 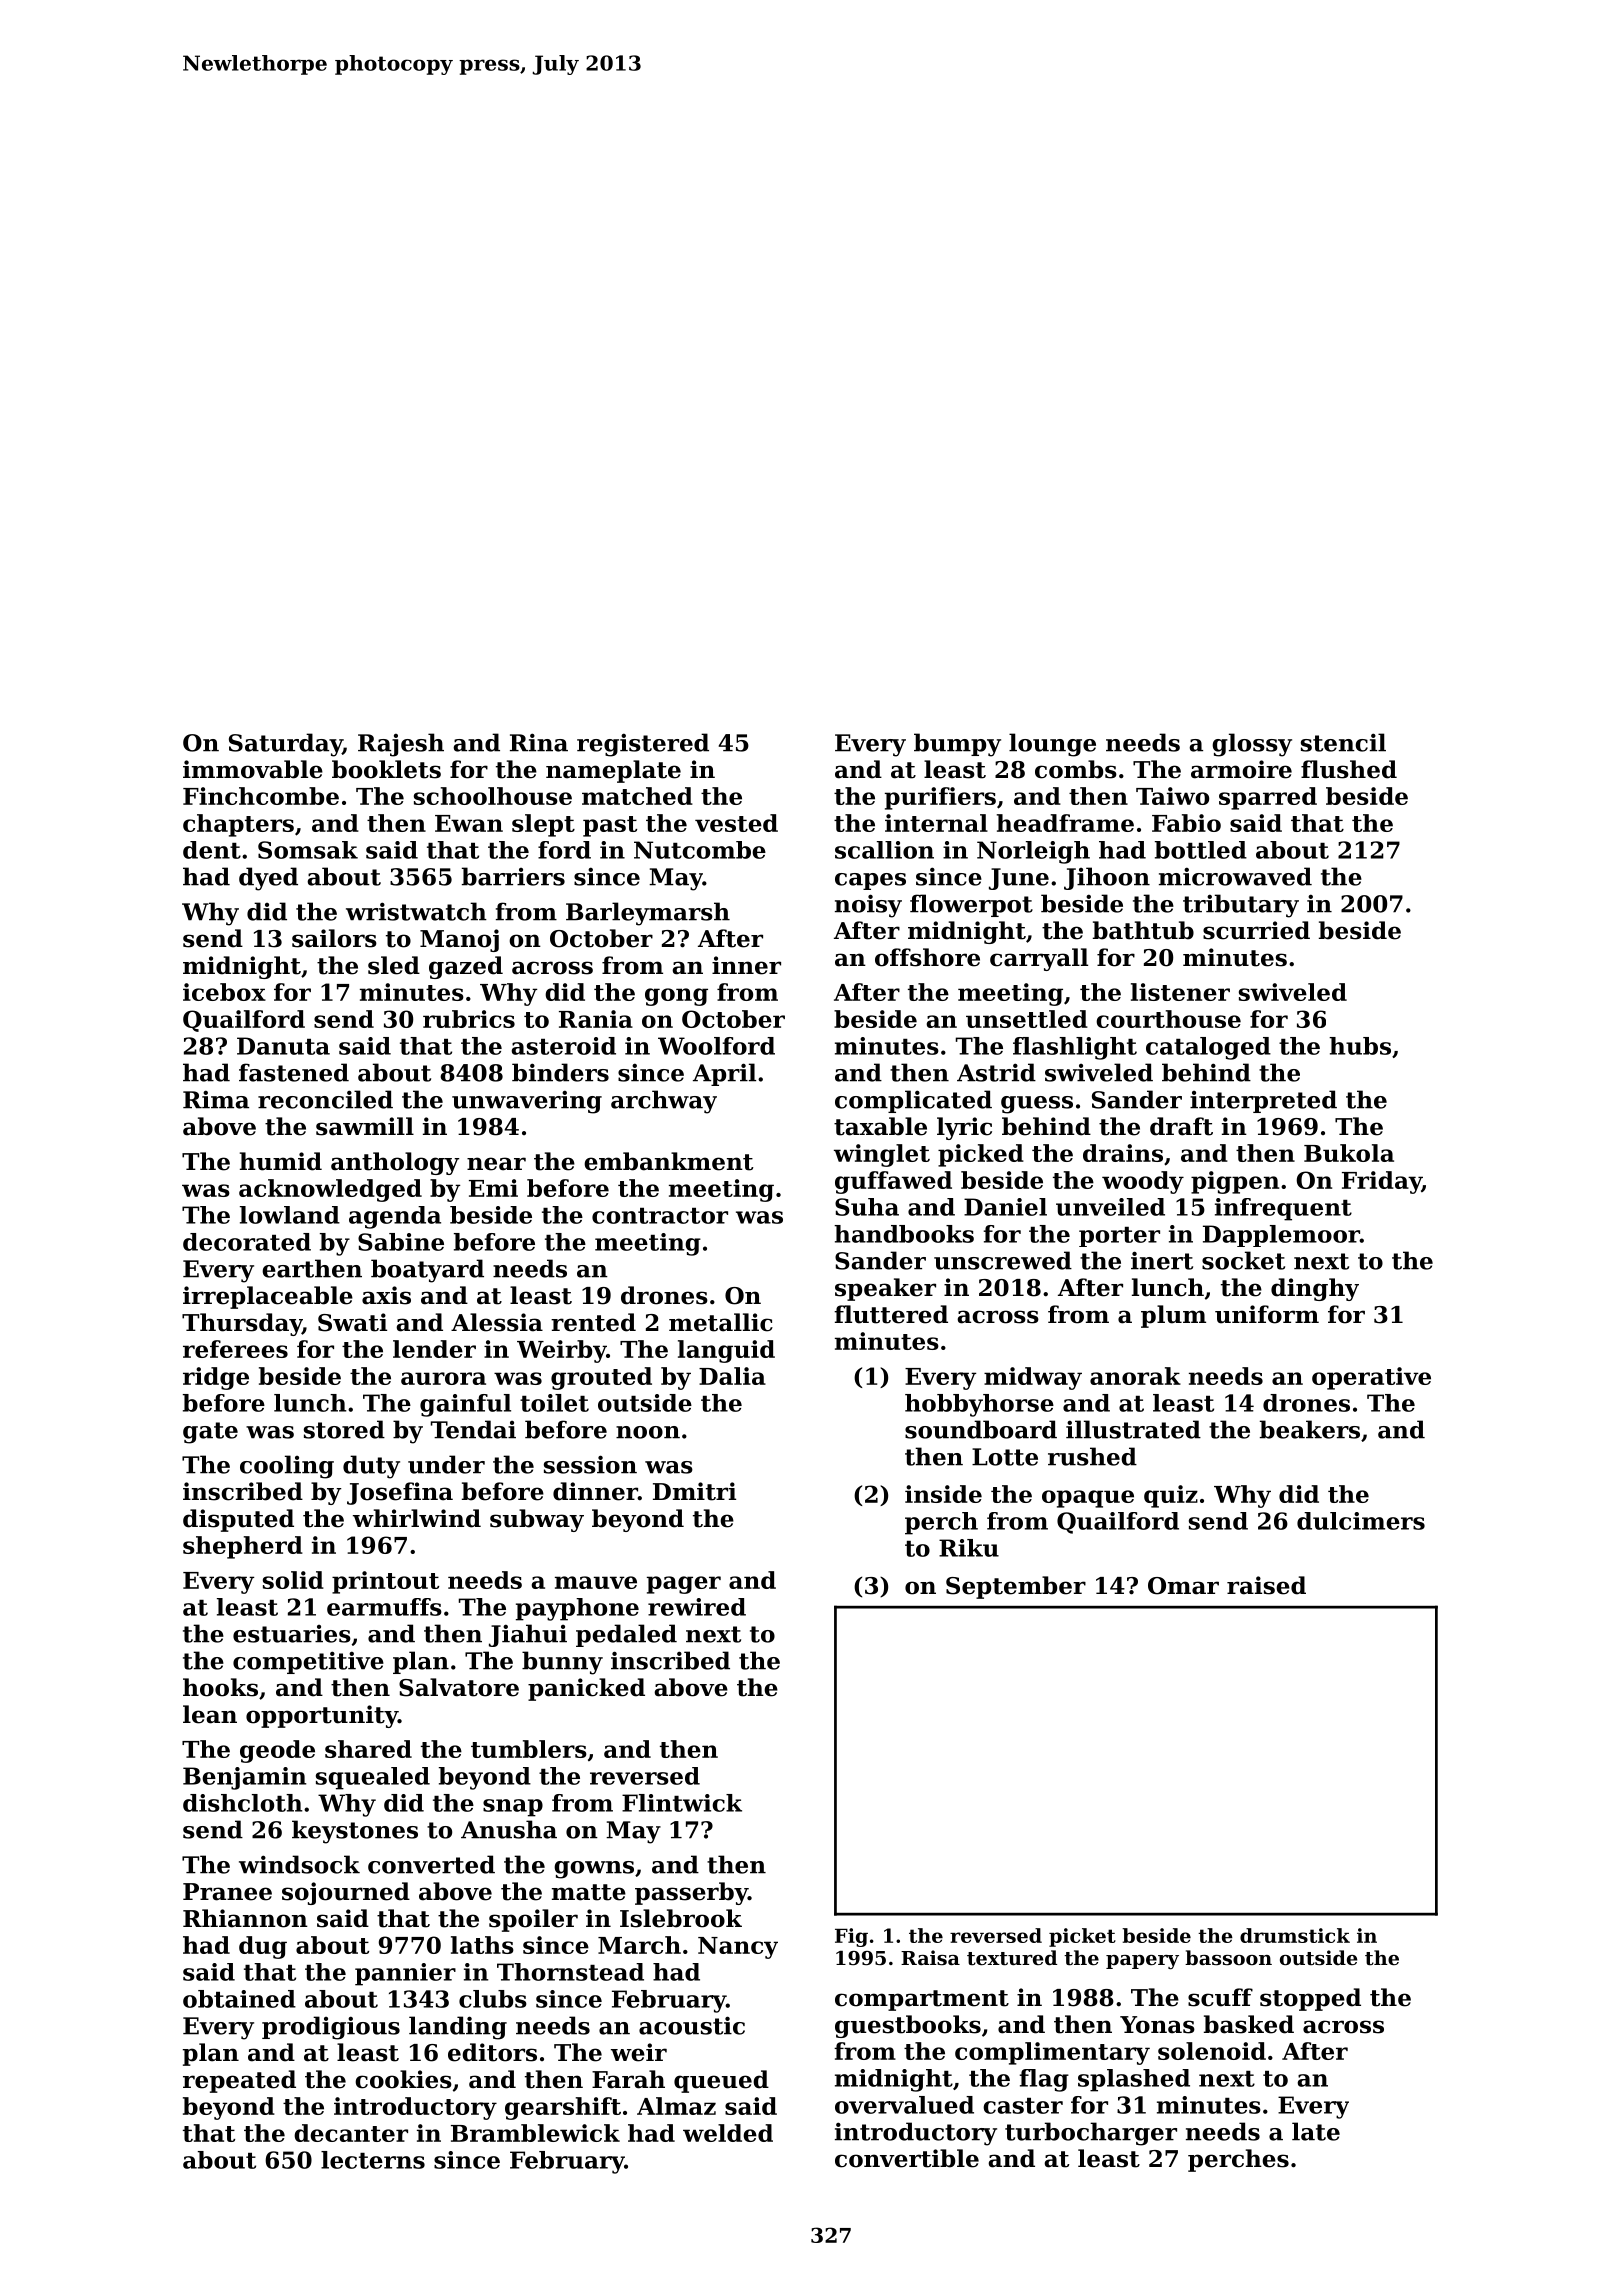 What do you see at coordinates (694, 1491) in the screenshot?
I see `Dmitri` at bounding box center [694, 1491].
